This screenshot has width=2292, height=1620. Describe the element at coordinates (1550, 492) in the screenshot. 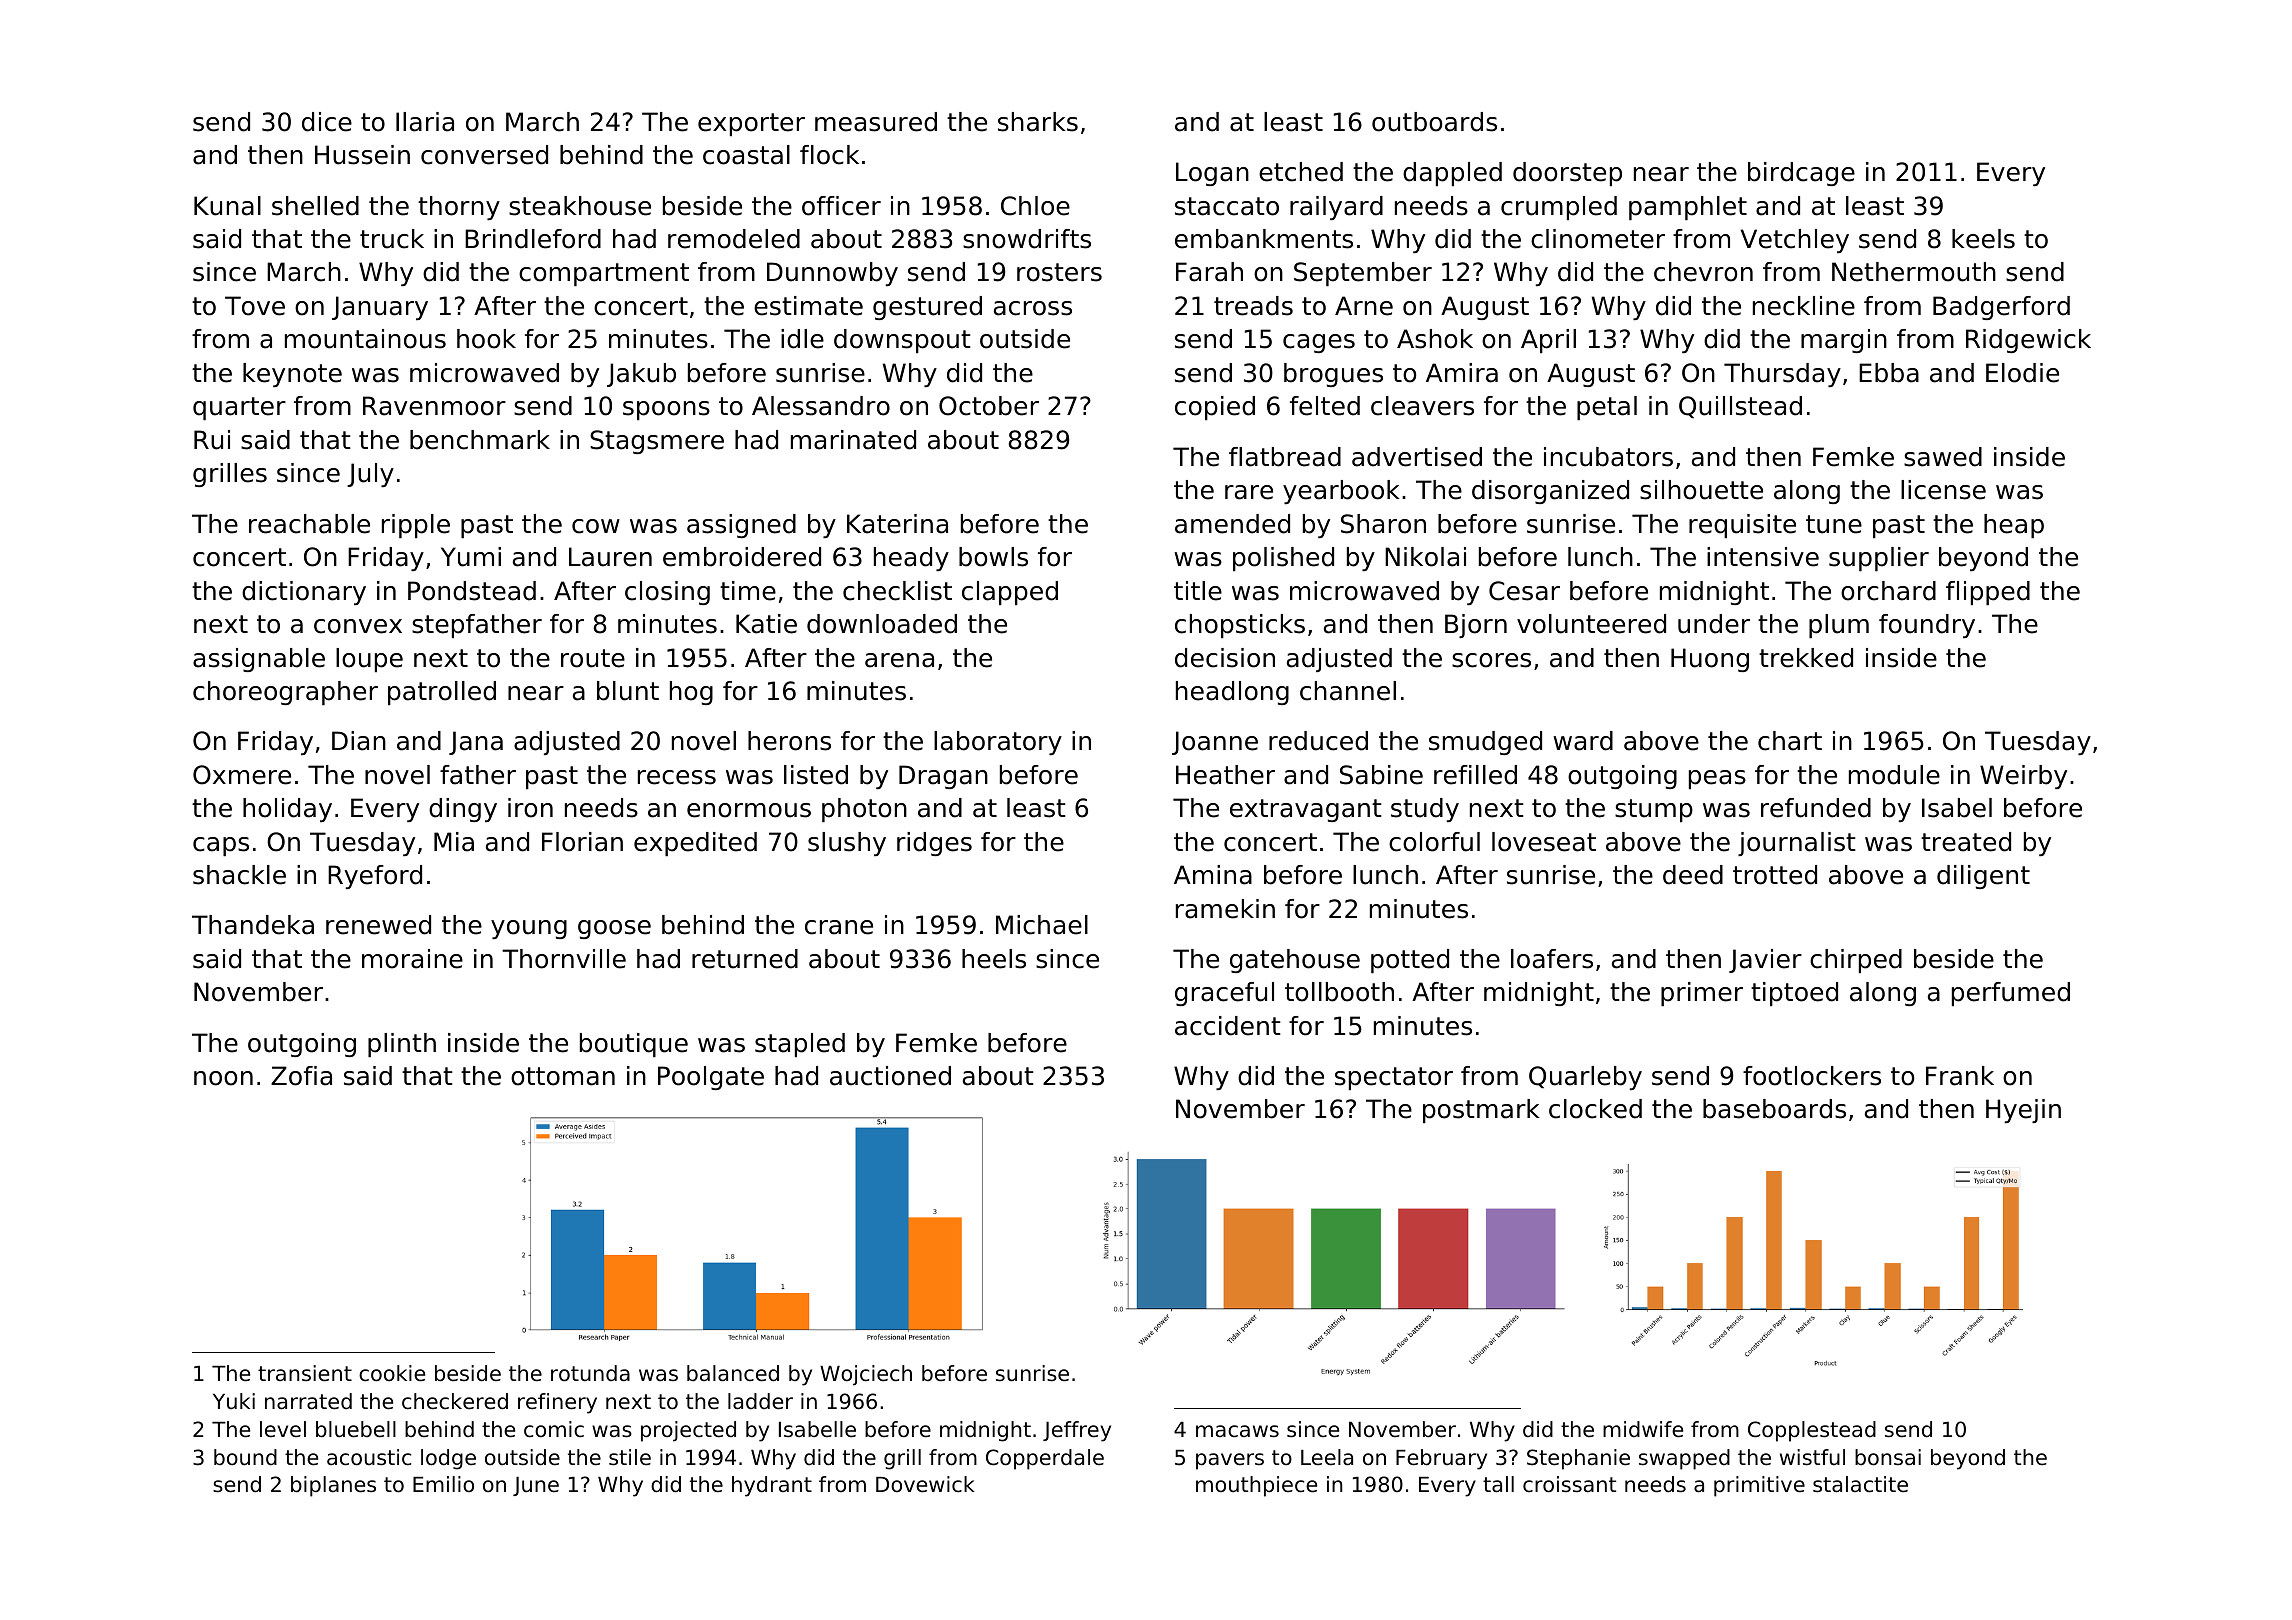

I see `disorganized` at that location.
